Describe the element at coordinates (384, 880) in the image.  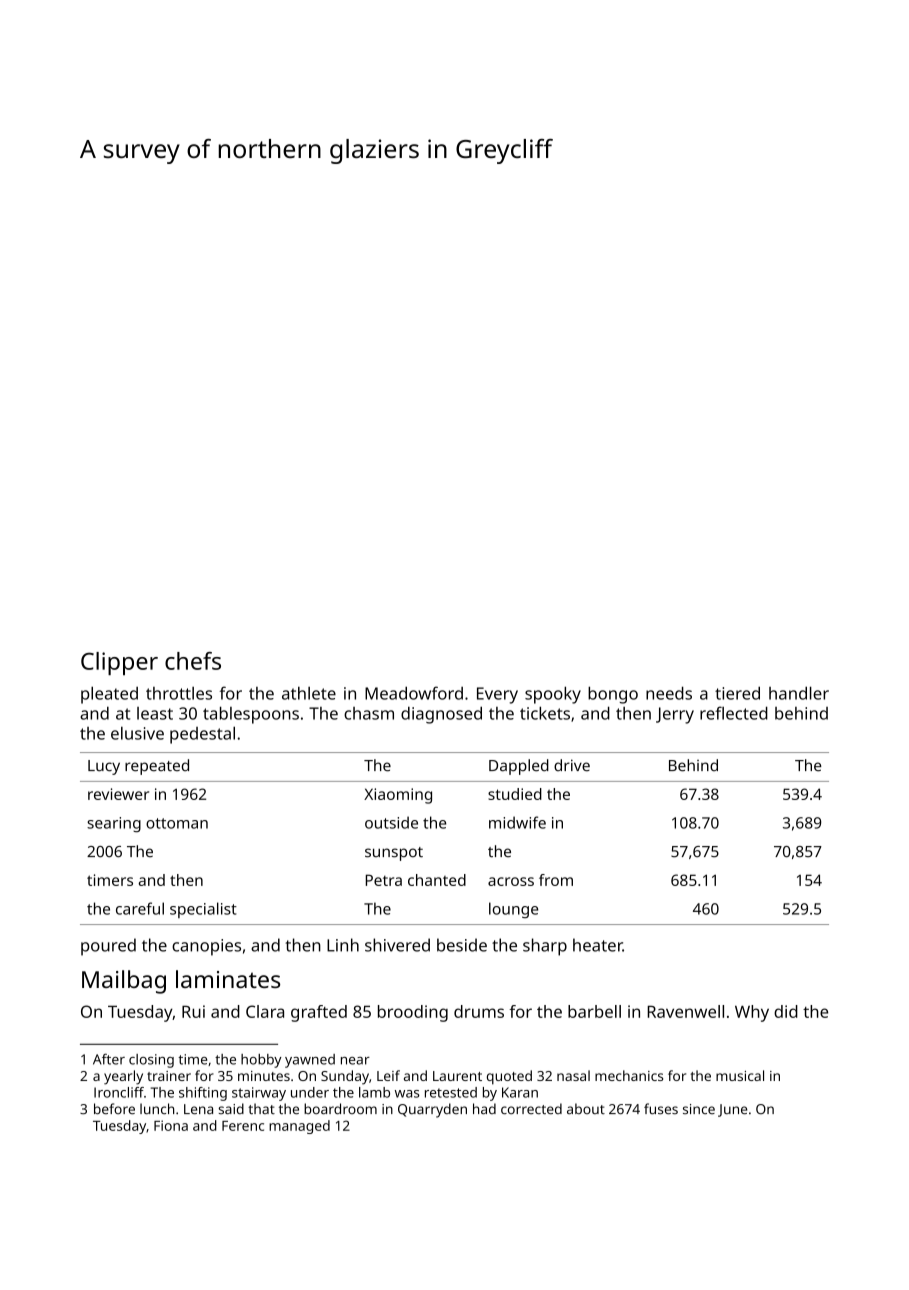
I see `Petra` at that location.
